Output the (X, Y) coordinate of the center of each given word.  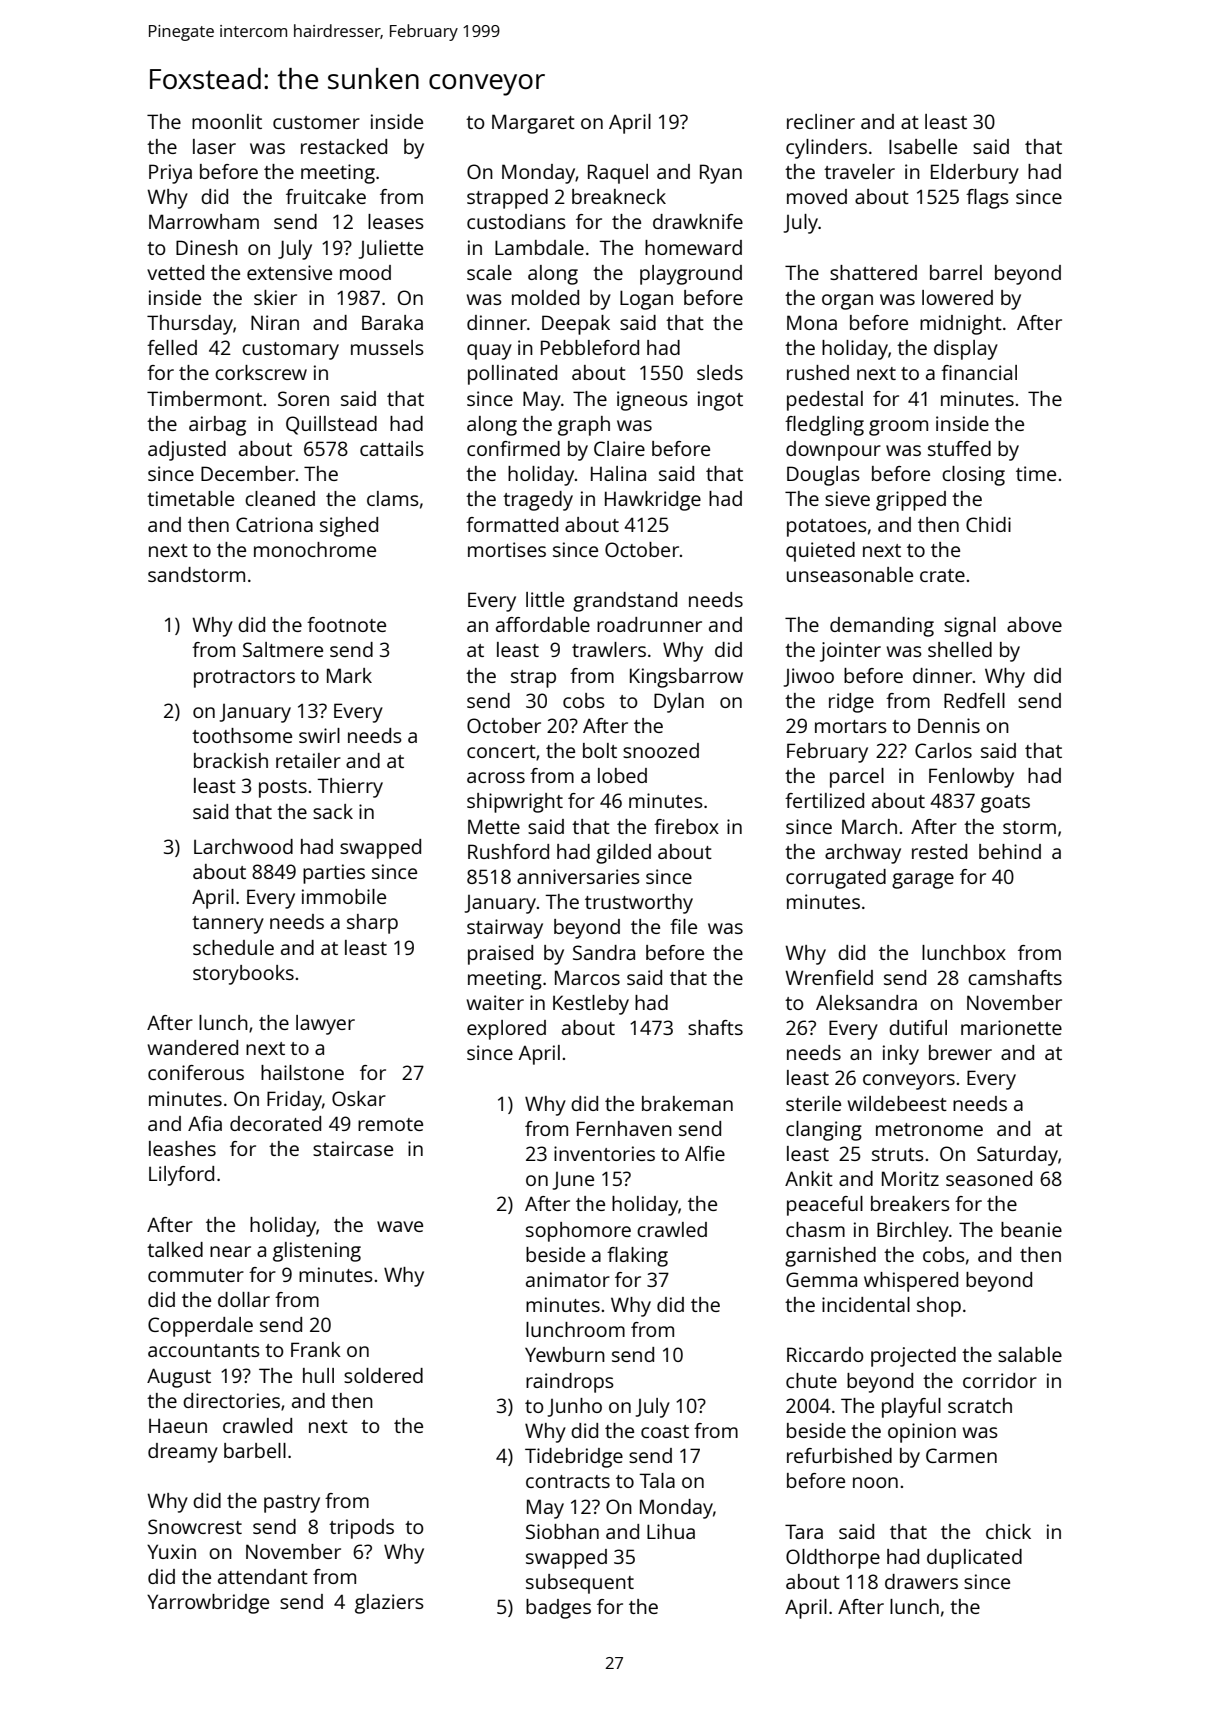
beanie (1031, 1229)
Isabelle (923, 146)
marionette (1011, 1027)
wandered (193, 1047)
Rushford (508, 851)
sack (333, 811)
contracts (568, 1481)
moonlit (227, 121)
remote (390, 1124)
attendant (263, 1576)
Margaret (533, 124)
